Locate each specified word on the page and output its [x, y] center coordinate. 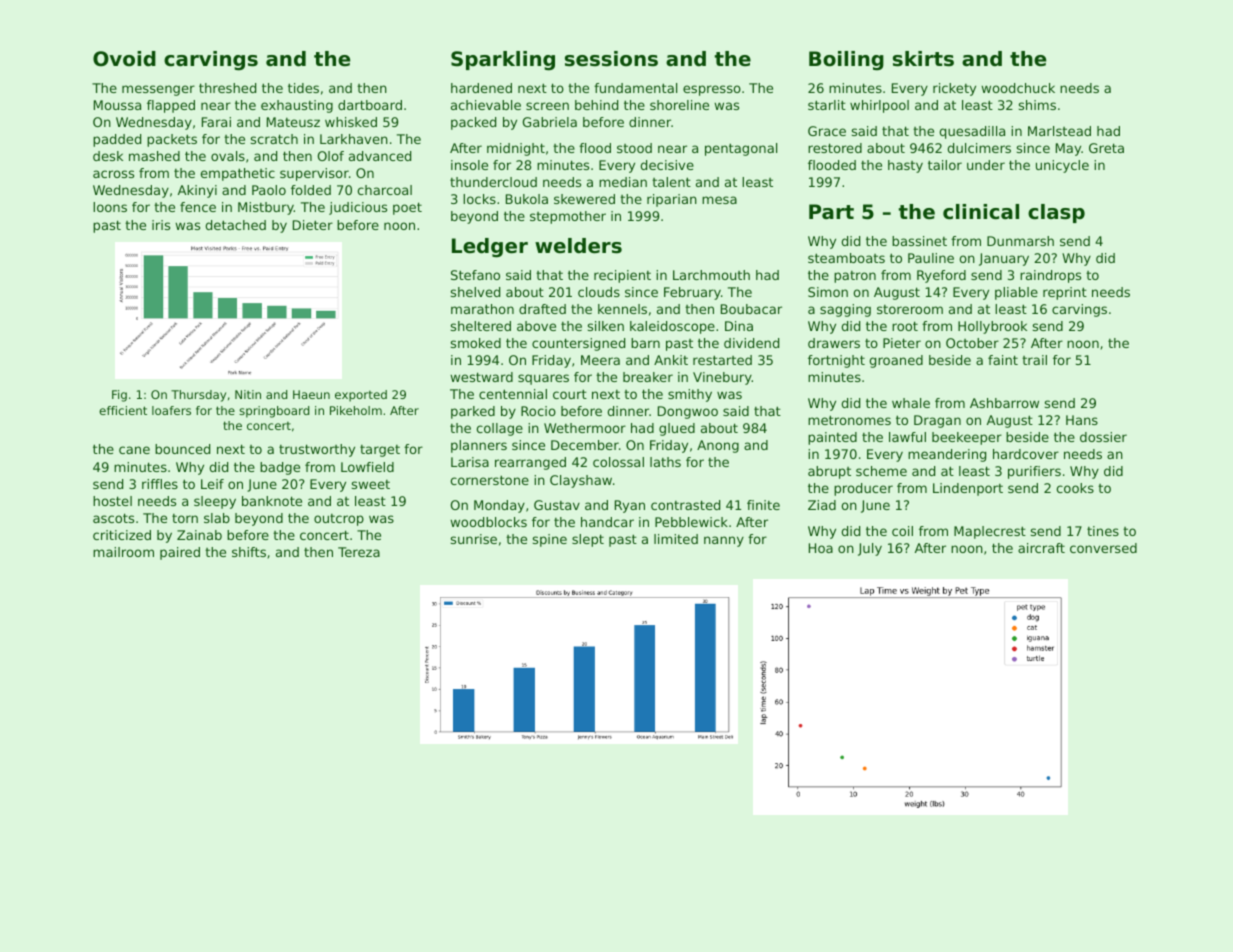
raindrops [1050, 276]
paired [180, 553]
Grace [827, 131]
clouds [599, 292]
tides [303, 88]
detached [236, 225]
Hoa [821, 548]
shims [1037, 105]
